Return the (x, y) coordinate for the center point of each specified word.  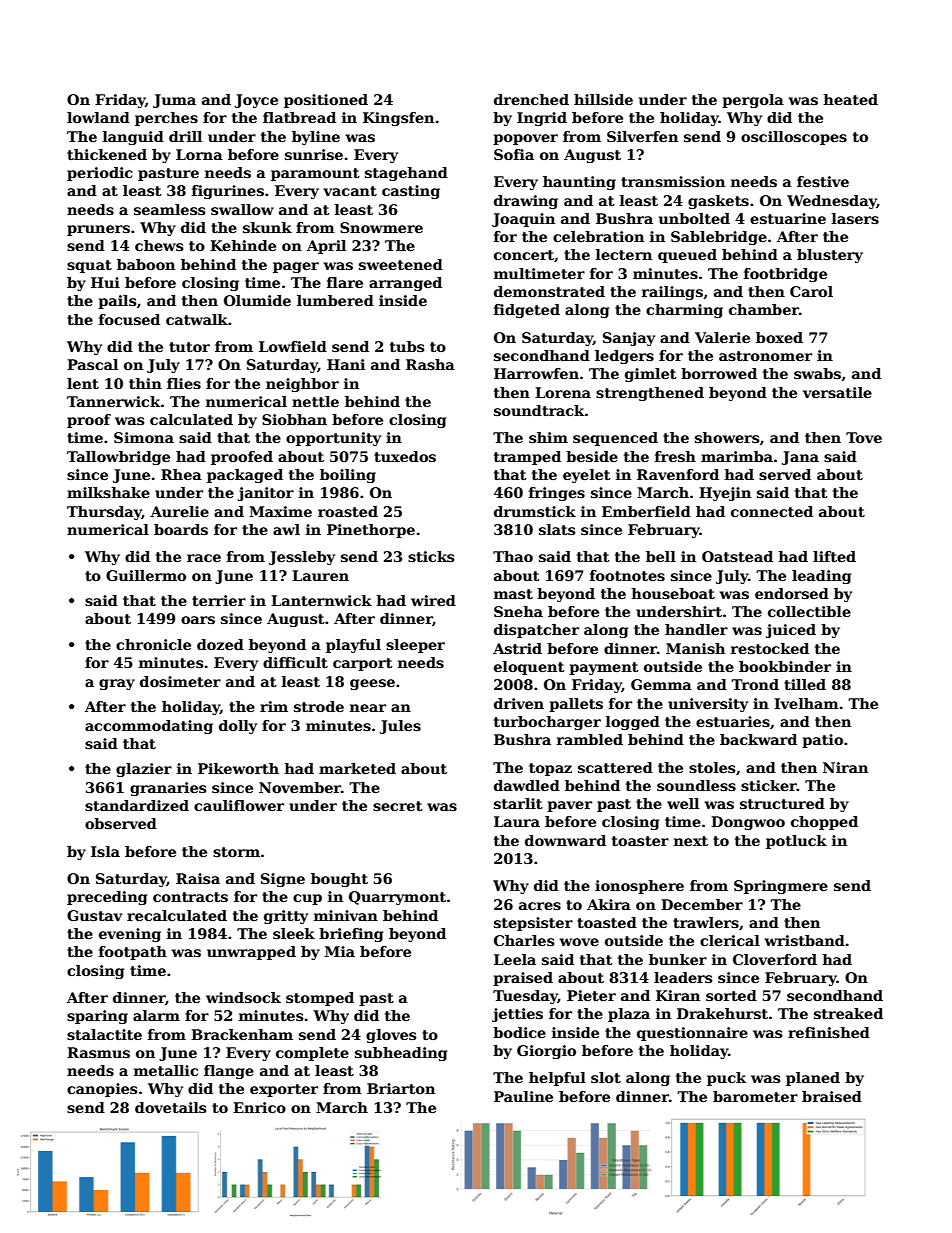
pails (117, 302)
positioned (326, 101)
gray (117, 684)
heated (850, 99)
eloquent (529, 668)
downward (565, 840)
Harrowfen (536, 373)
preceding (107, 898)
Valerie (722, 337)
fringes (557, 494)
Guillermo (146, 575)
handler (696, 629)
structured (782, 803)
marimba (737, 456)
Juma (174, 101)
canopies (102, 1090)
